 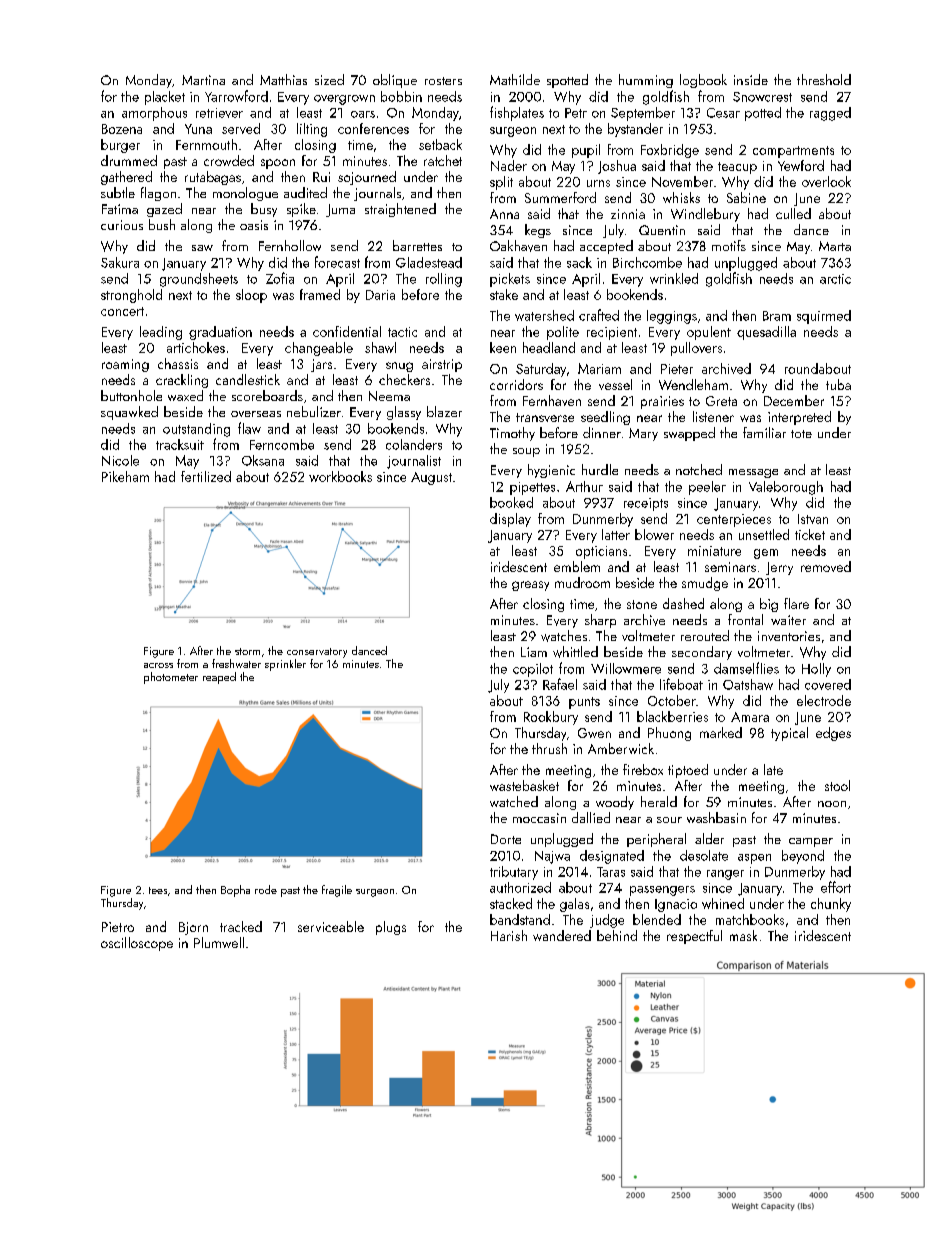 I want to click on copilot, so click(x=533, y=670).
